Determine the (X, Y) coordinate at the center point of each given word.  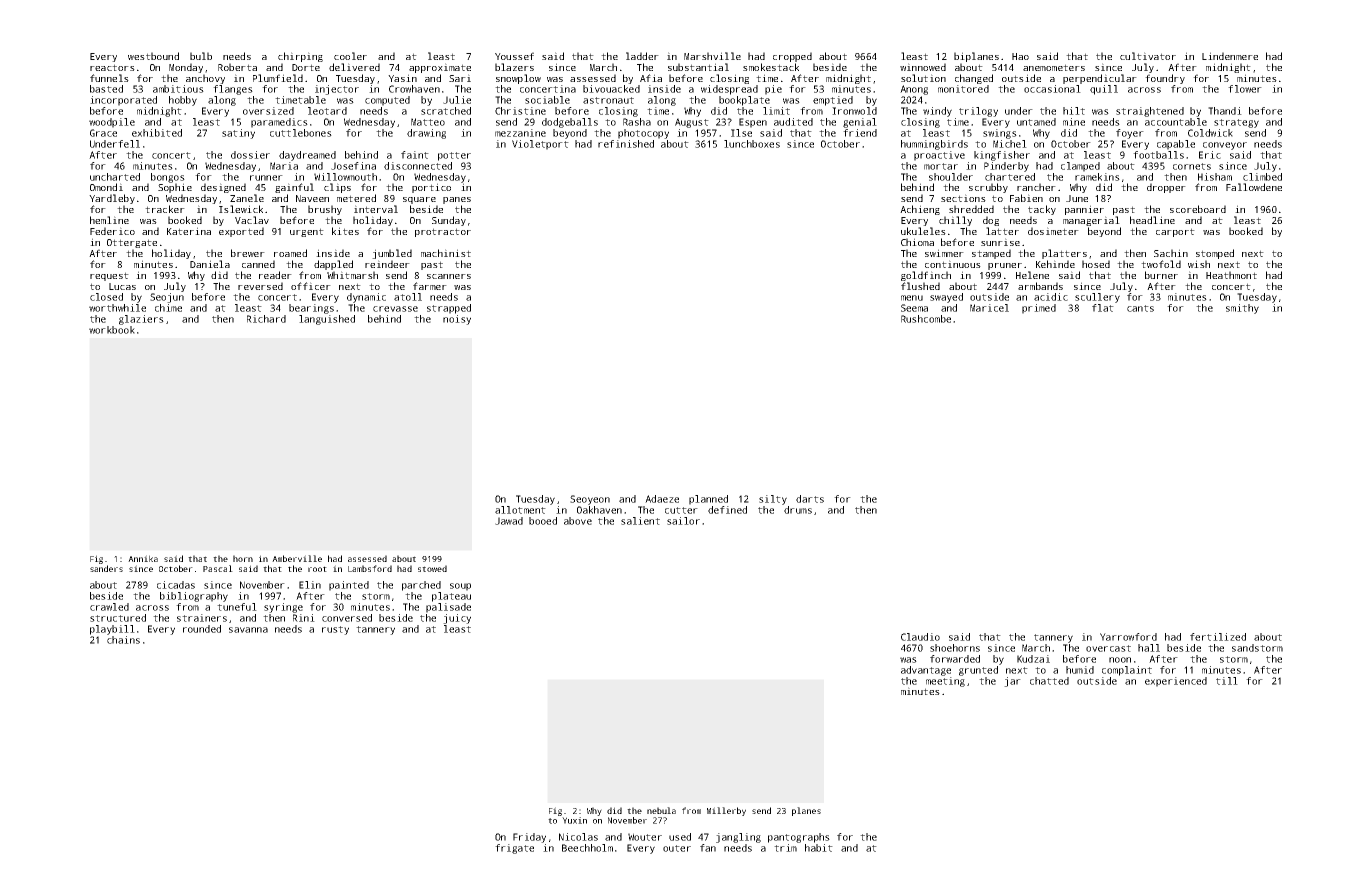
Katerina (189, 231)
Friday (529, 838)
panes (457, 200)
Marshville (712, 56)
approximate (440, 68)
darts (810, 499)
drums (798, 510)
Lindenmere (1230, 56)
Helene (1032, 275)
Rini (304, 618)
